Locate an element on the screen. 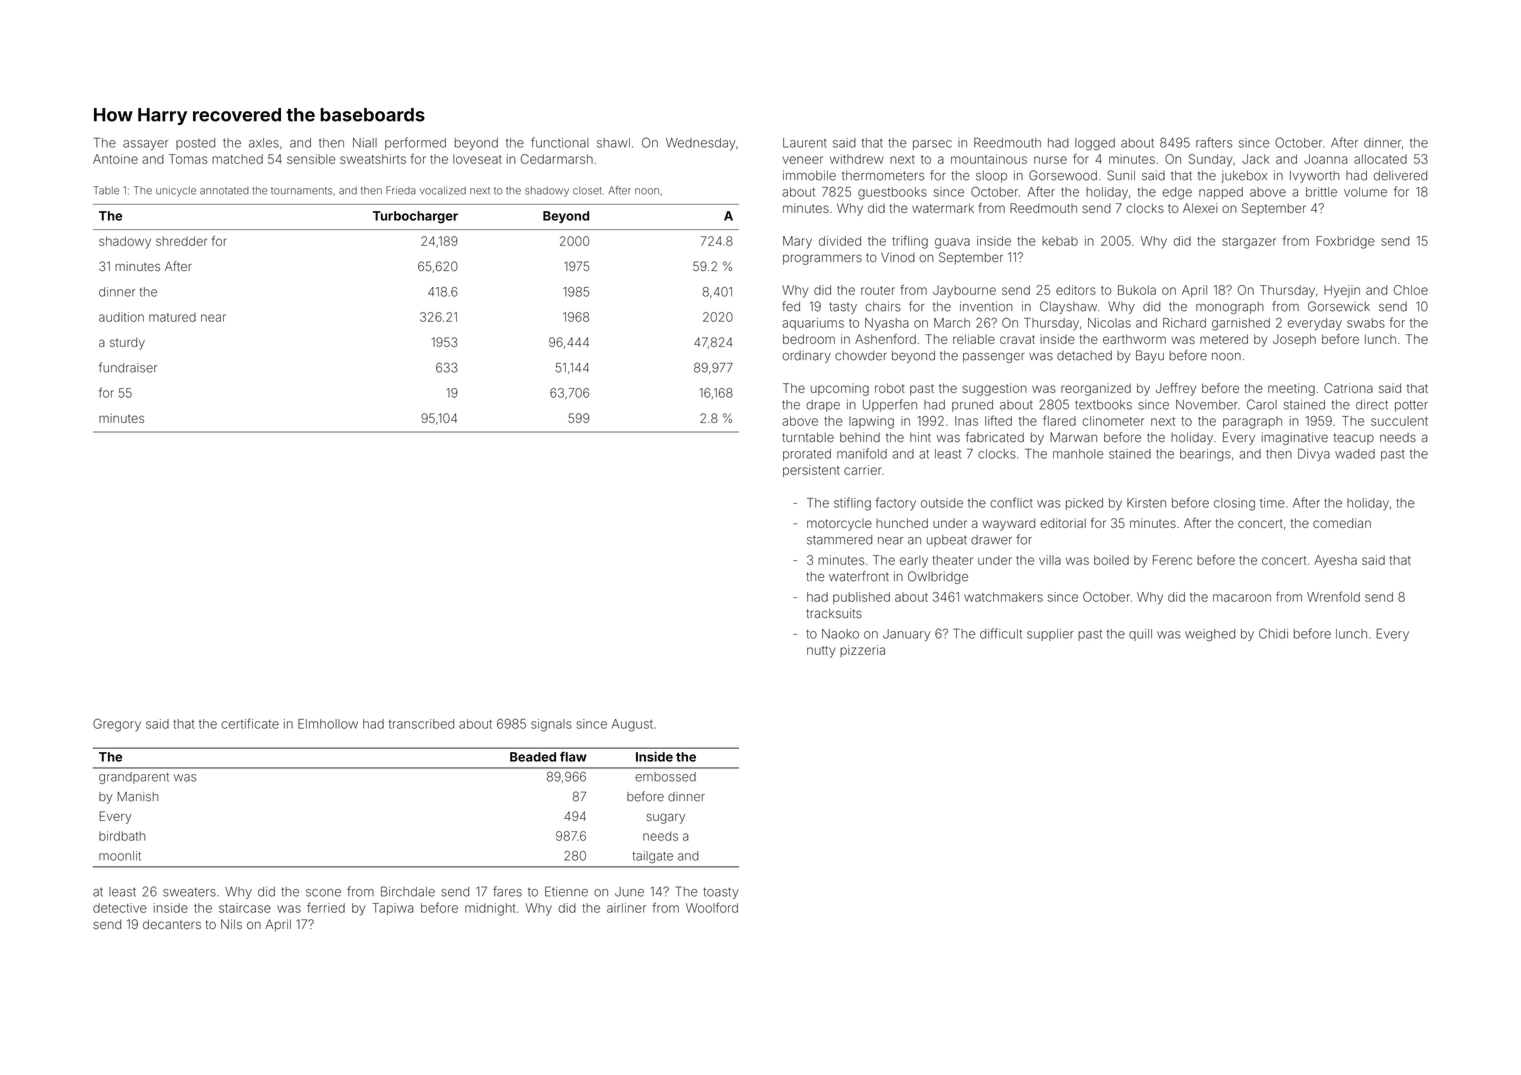 This screenshot has height=1075, width=1521. Tapiwa is located at coordinates (392, 909).
